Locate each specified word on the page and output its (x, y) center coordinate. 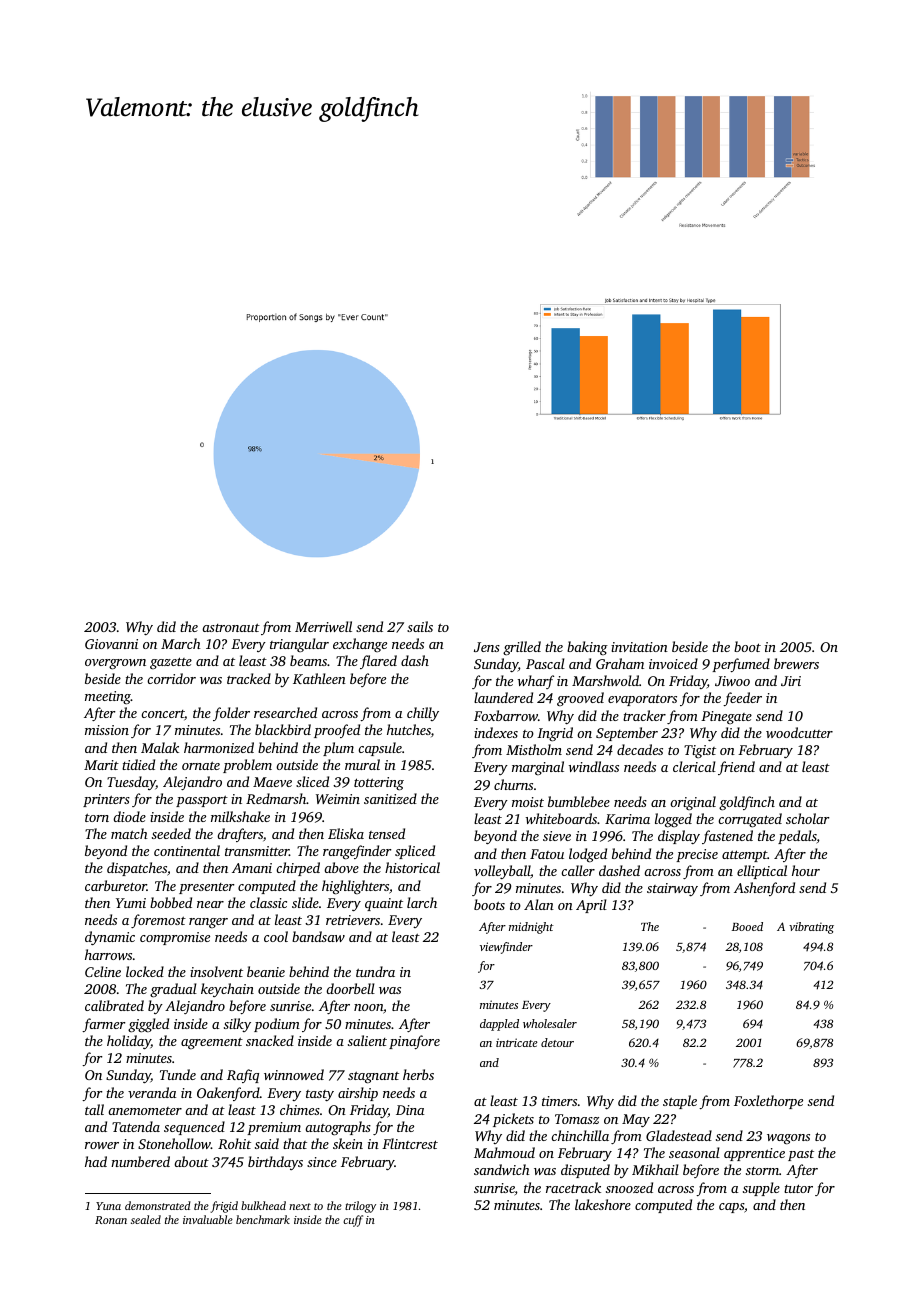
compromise (175, 938)
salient (367, 1040)
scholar (807, 818)
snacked (270, 1040)
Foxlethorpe (768, 1102)
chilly (423, 714)
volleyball (502, 872)
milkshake (240, 816)
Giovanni (111, 644)
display (679, 837)
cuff (353, 1221)
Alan (539, 904)
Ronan (111, 1220)
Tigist (700, 751)
